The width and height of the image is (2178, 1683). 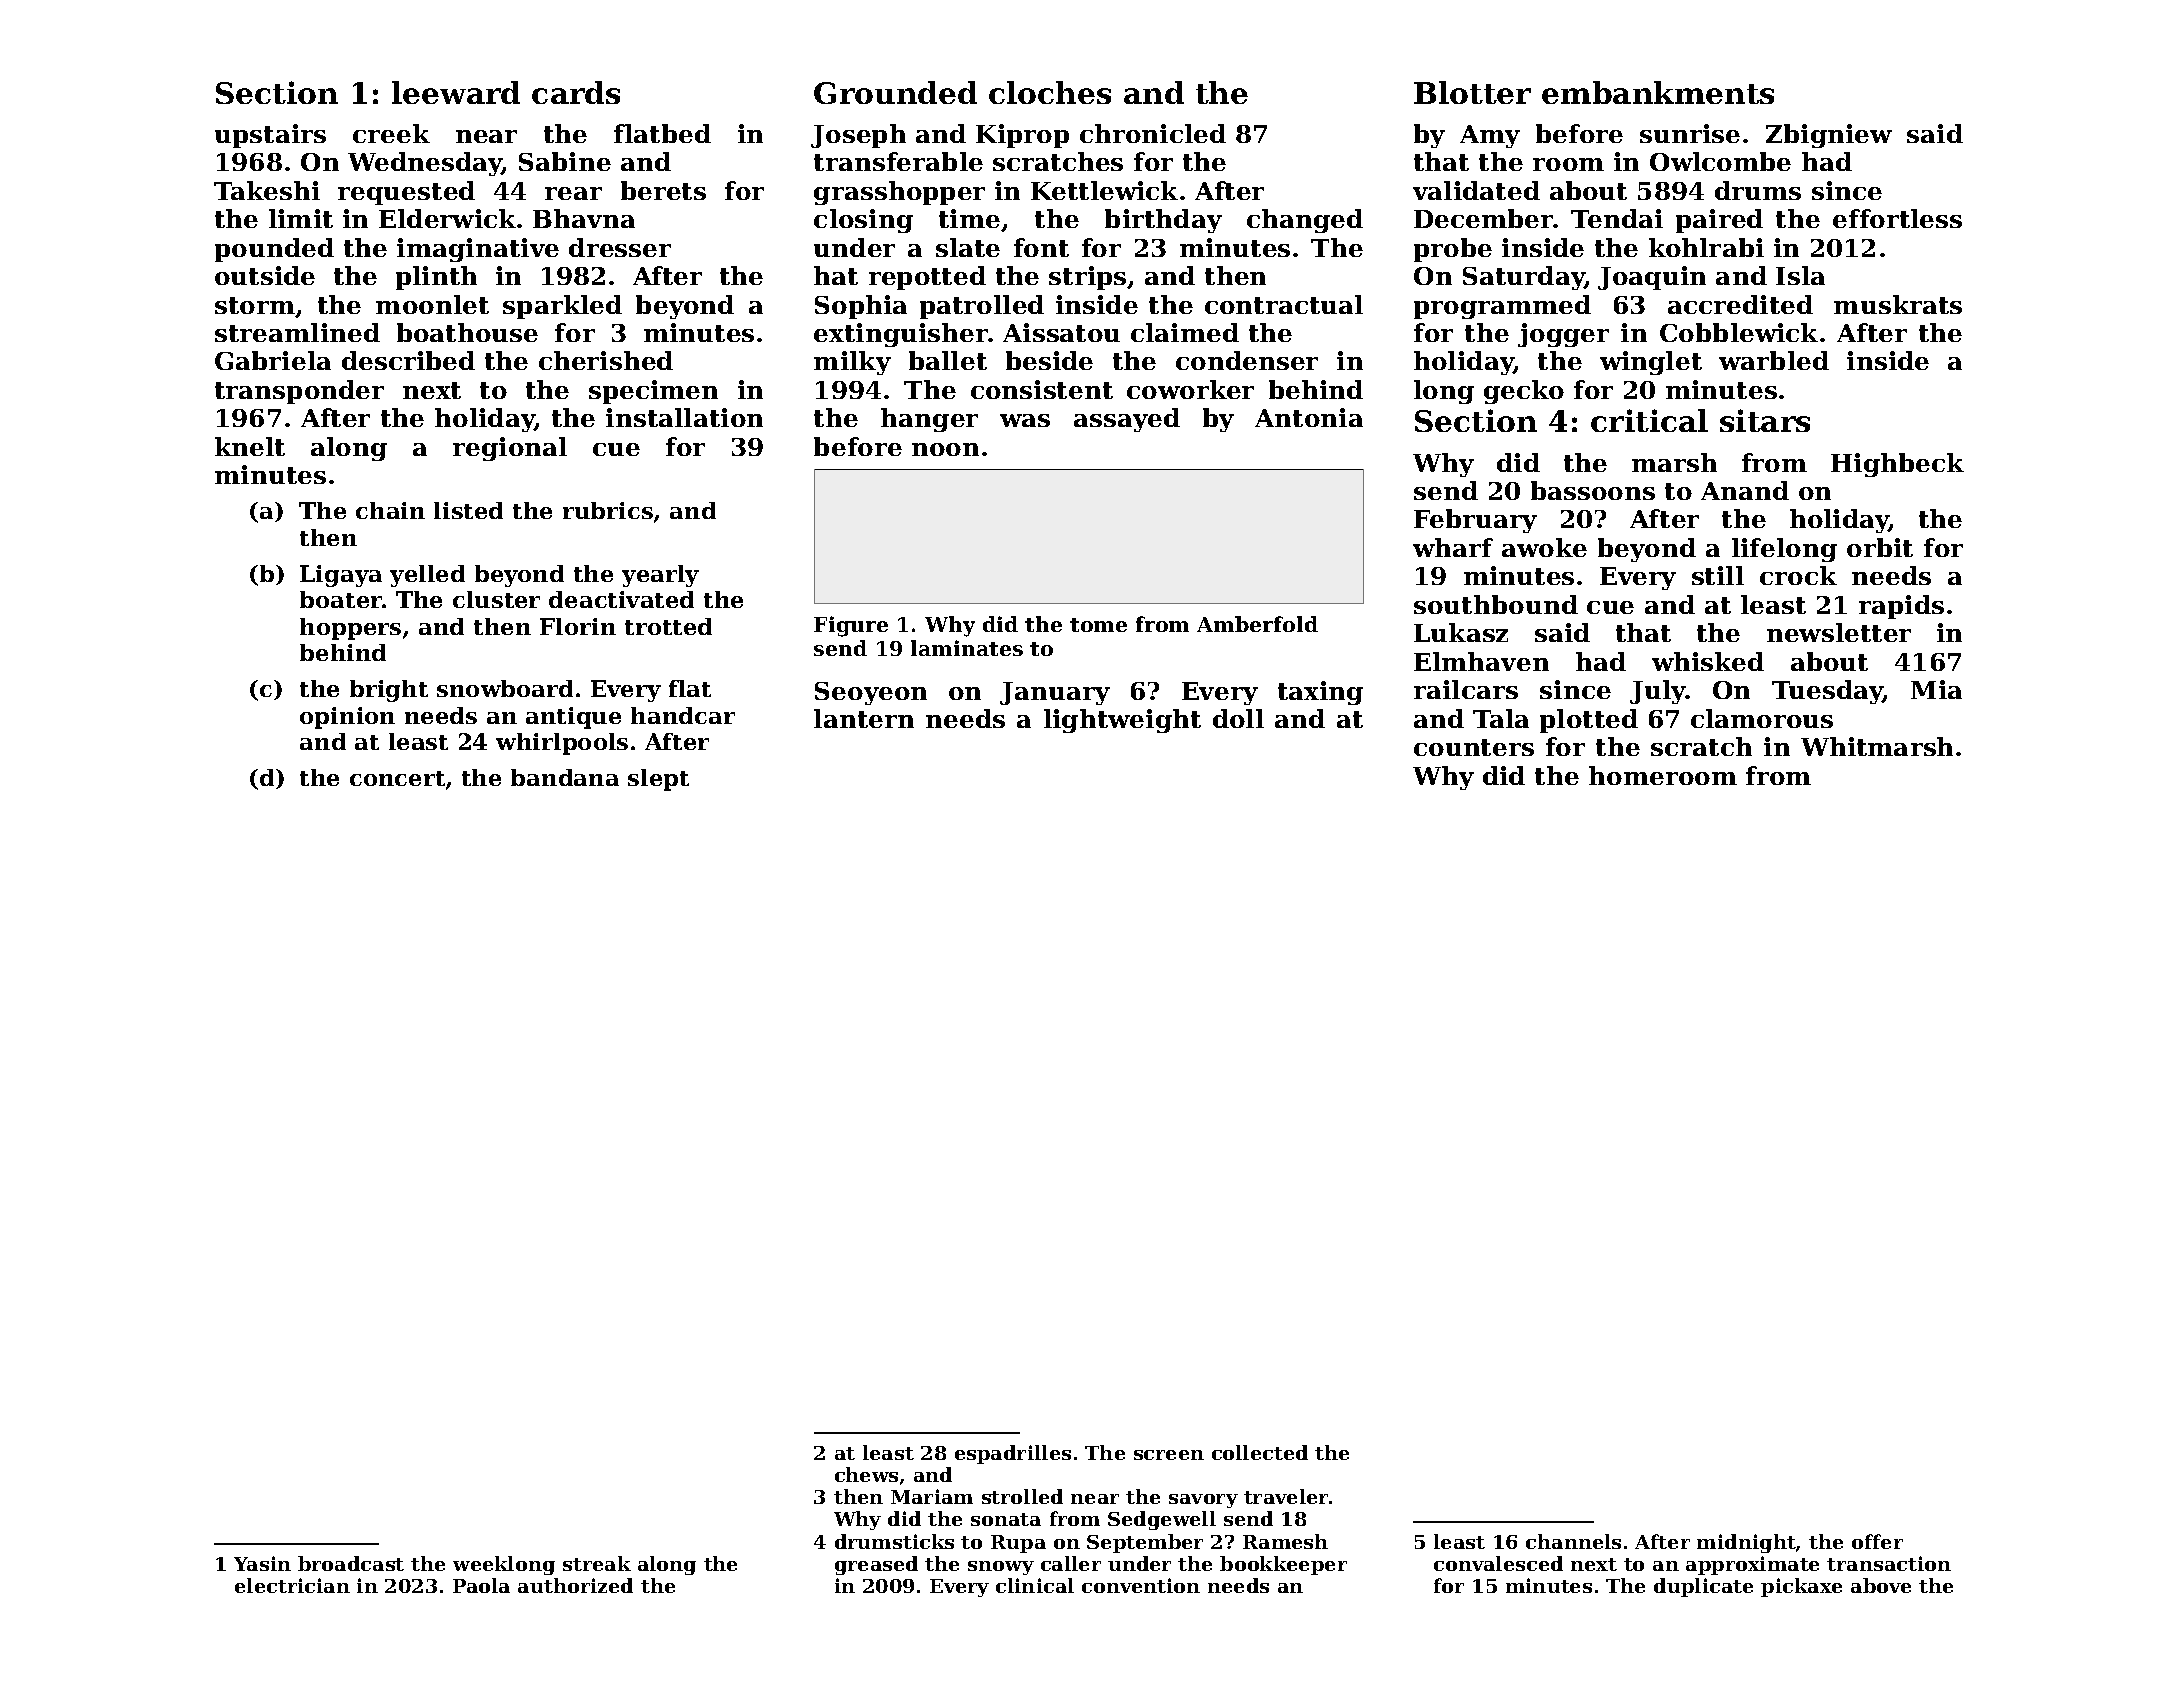 I want to click on yearly, so click(x=660, y=576).
